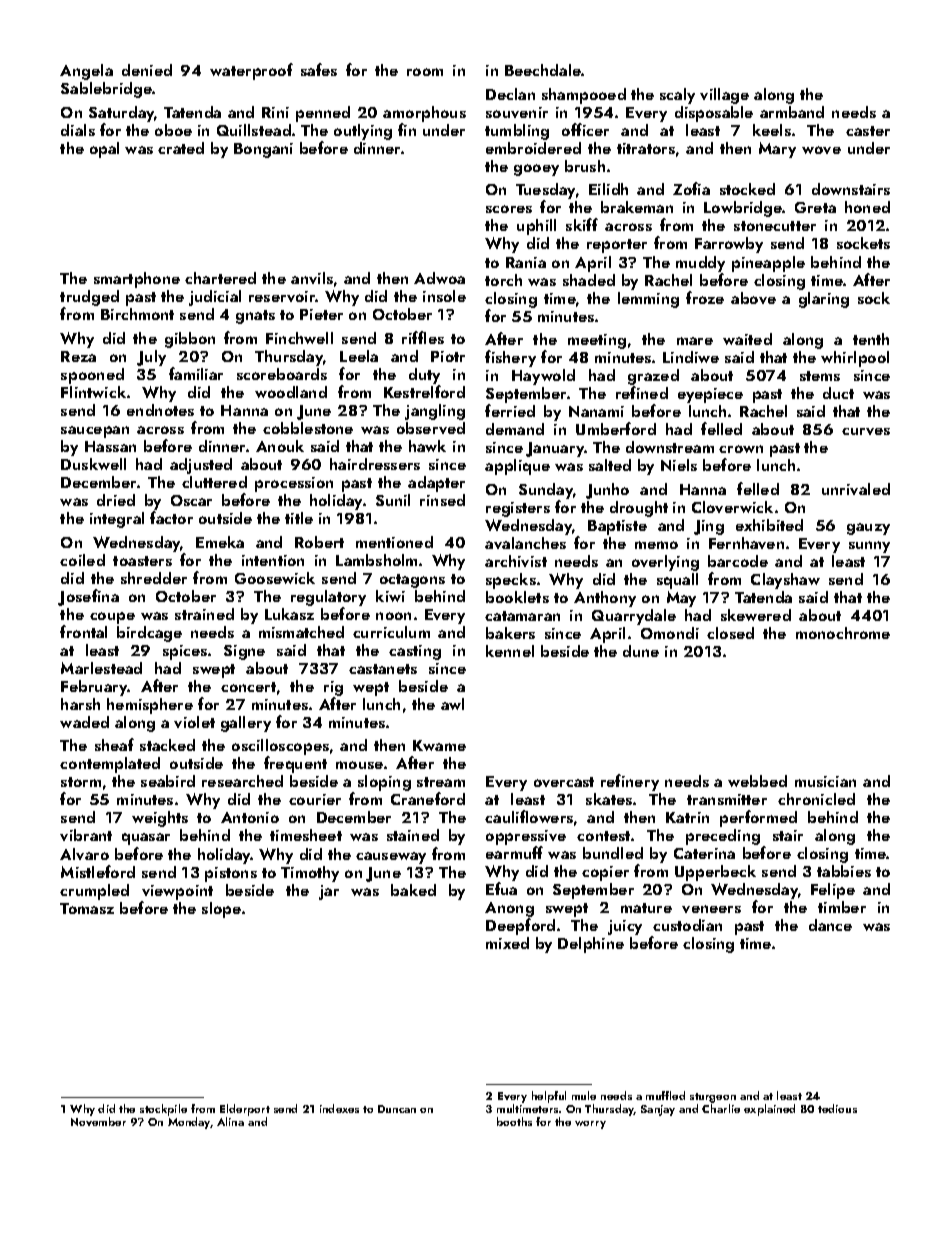 This screenshot has height=1233, width=952. I want to click on gnats, so click(255, 317).
